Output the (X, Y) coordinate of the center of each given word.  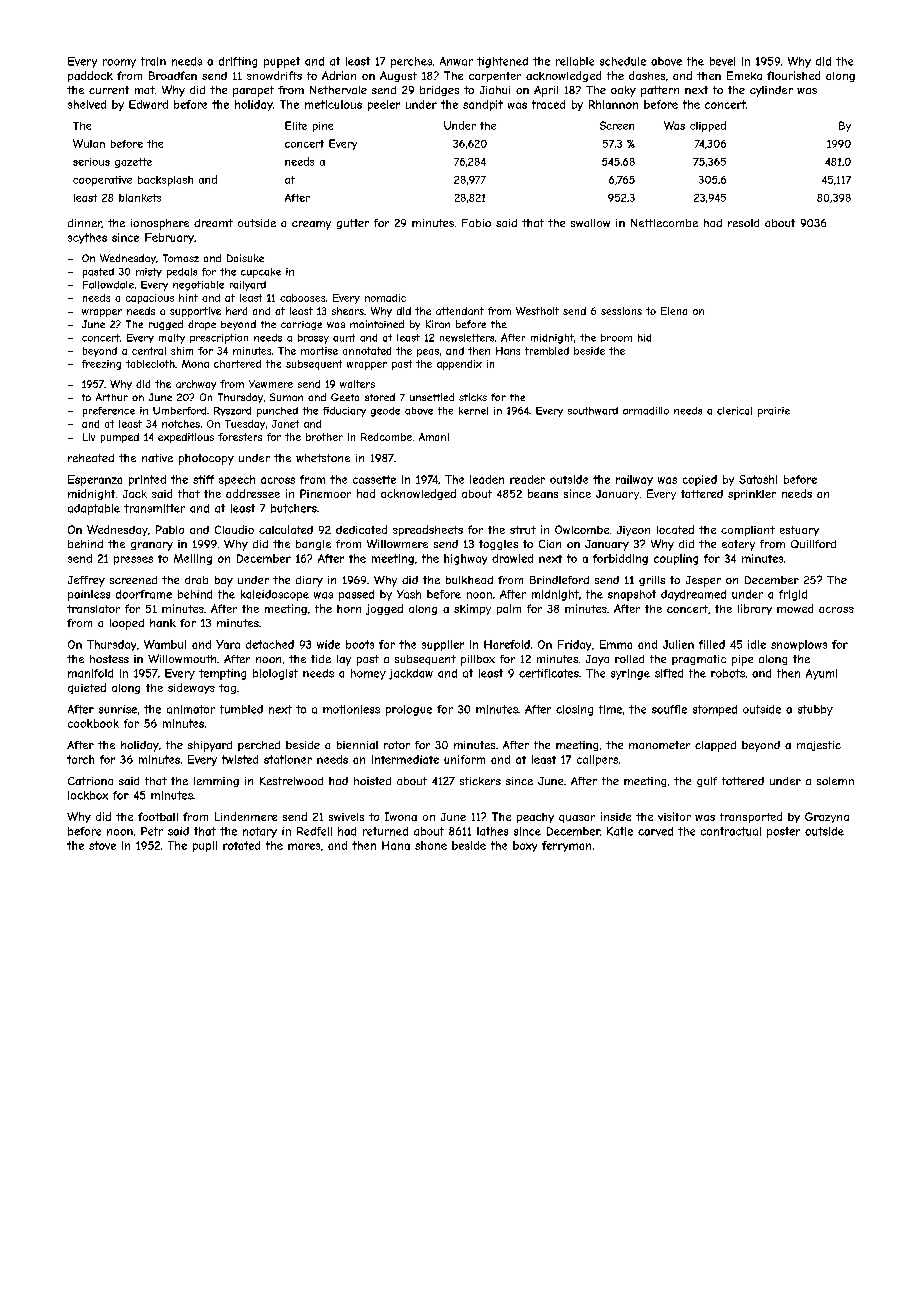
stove (102, 845)
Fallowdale (108, 285)
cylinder (771, 91)
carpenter (495, 77)
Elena (674, 311)
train (153, 61)
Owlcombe (582, 529)
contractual (731, 831)
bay (224, 581)
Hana (396, 845)
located (675, 529)
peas (428, 353)
